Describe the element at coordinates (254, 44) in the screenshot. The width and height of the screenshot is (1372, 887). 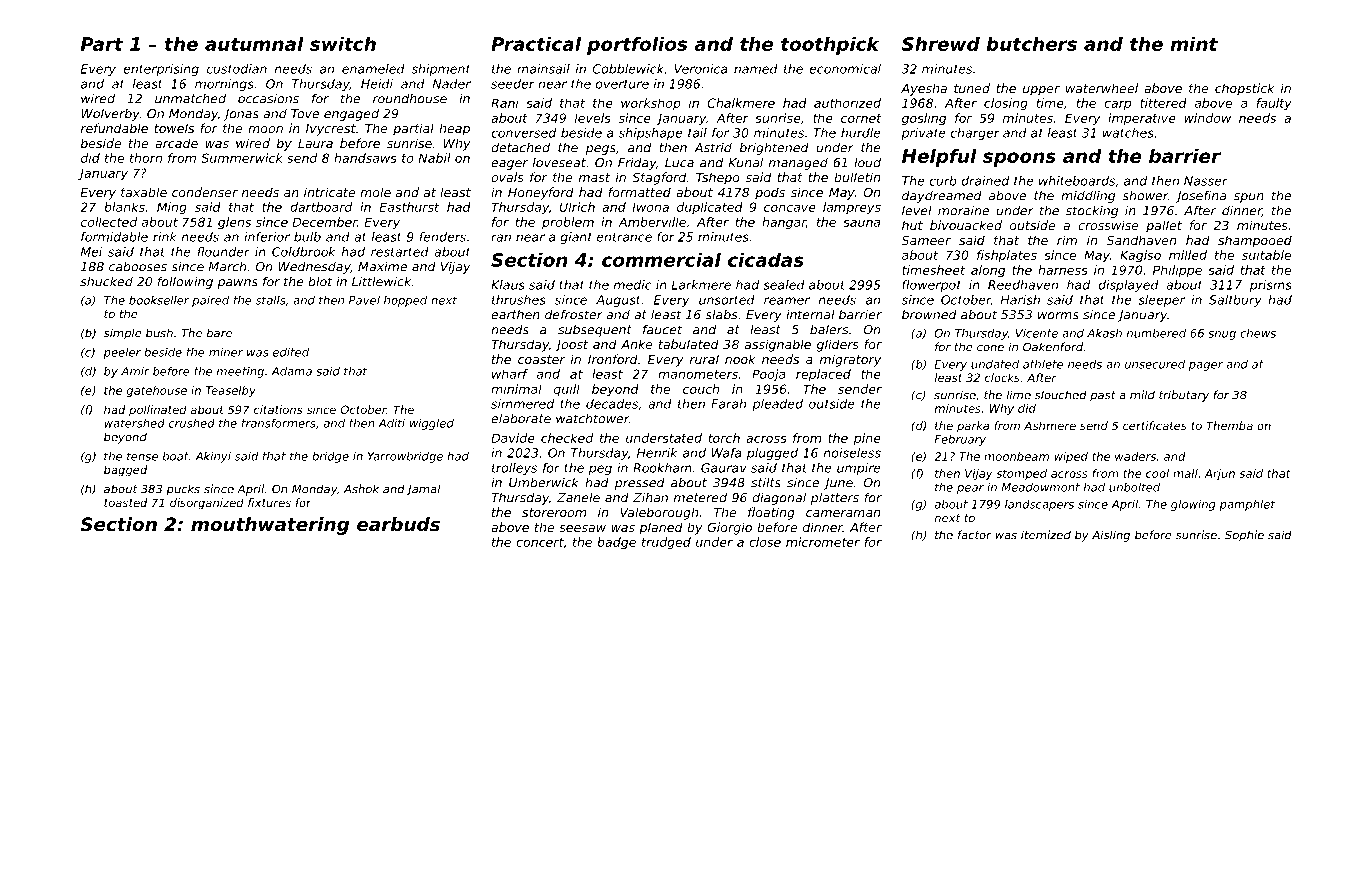
I see `autumnal` at that location.
